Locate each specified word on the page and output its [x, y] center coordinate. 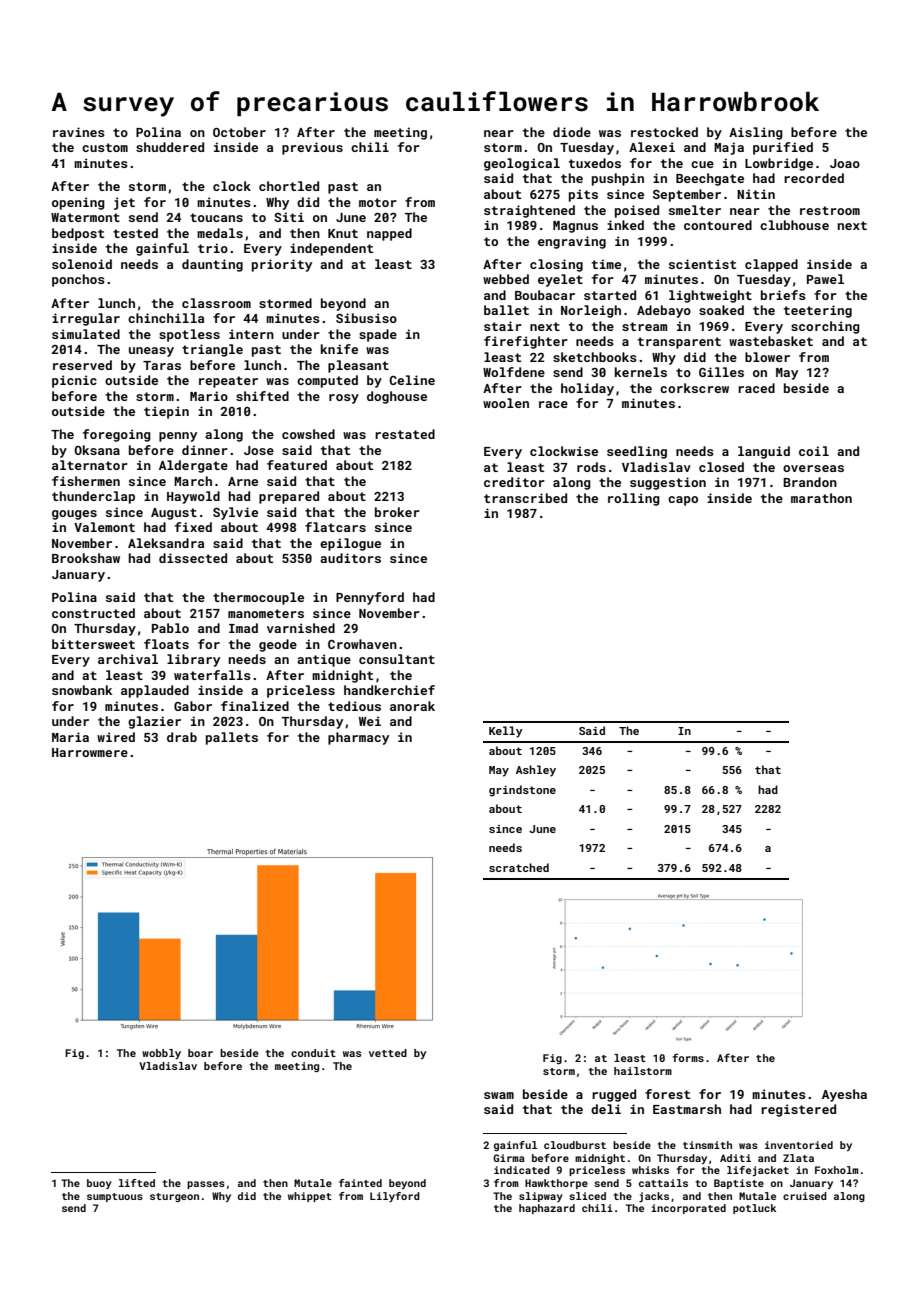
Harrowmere [90, 752]
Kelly [506, 732]
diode [572, 132]
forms [688, 1057]
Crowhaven [362, 644]
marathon [821, 498]
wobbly [161, 1054]
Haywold [193, 497]
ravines [79, 132]
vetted [388, 1053]
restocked [664, 132]
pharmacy [358, 738]
